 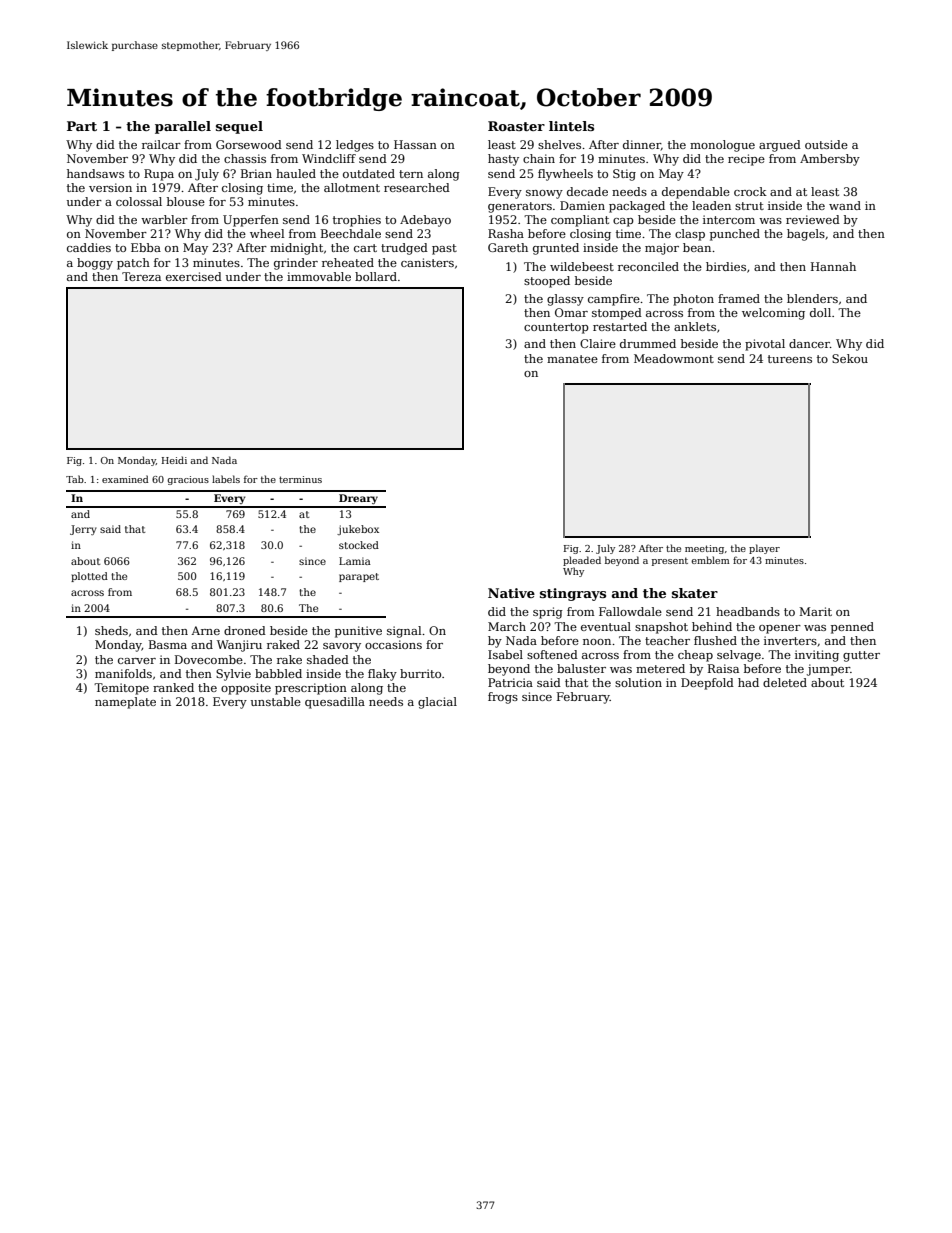 What do you see at coordinates (785, 682) in the document?
I see `deleted` at bounding box center [785, 682].
